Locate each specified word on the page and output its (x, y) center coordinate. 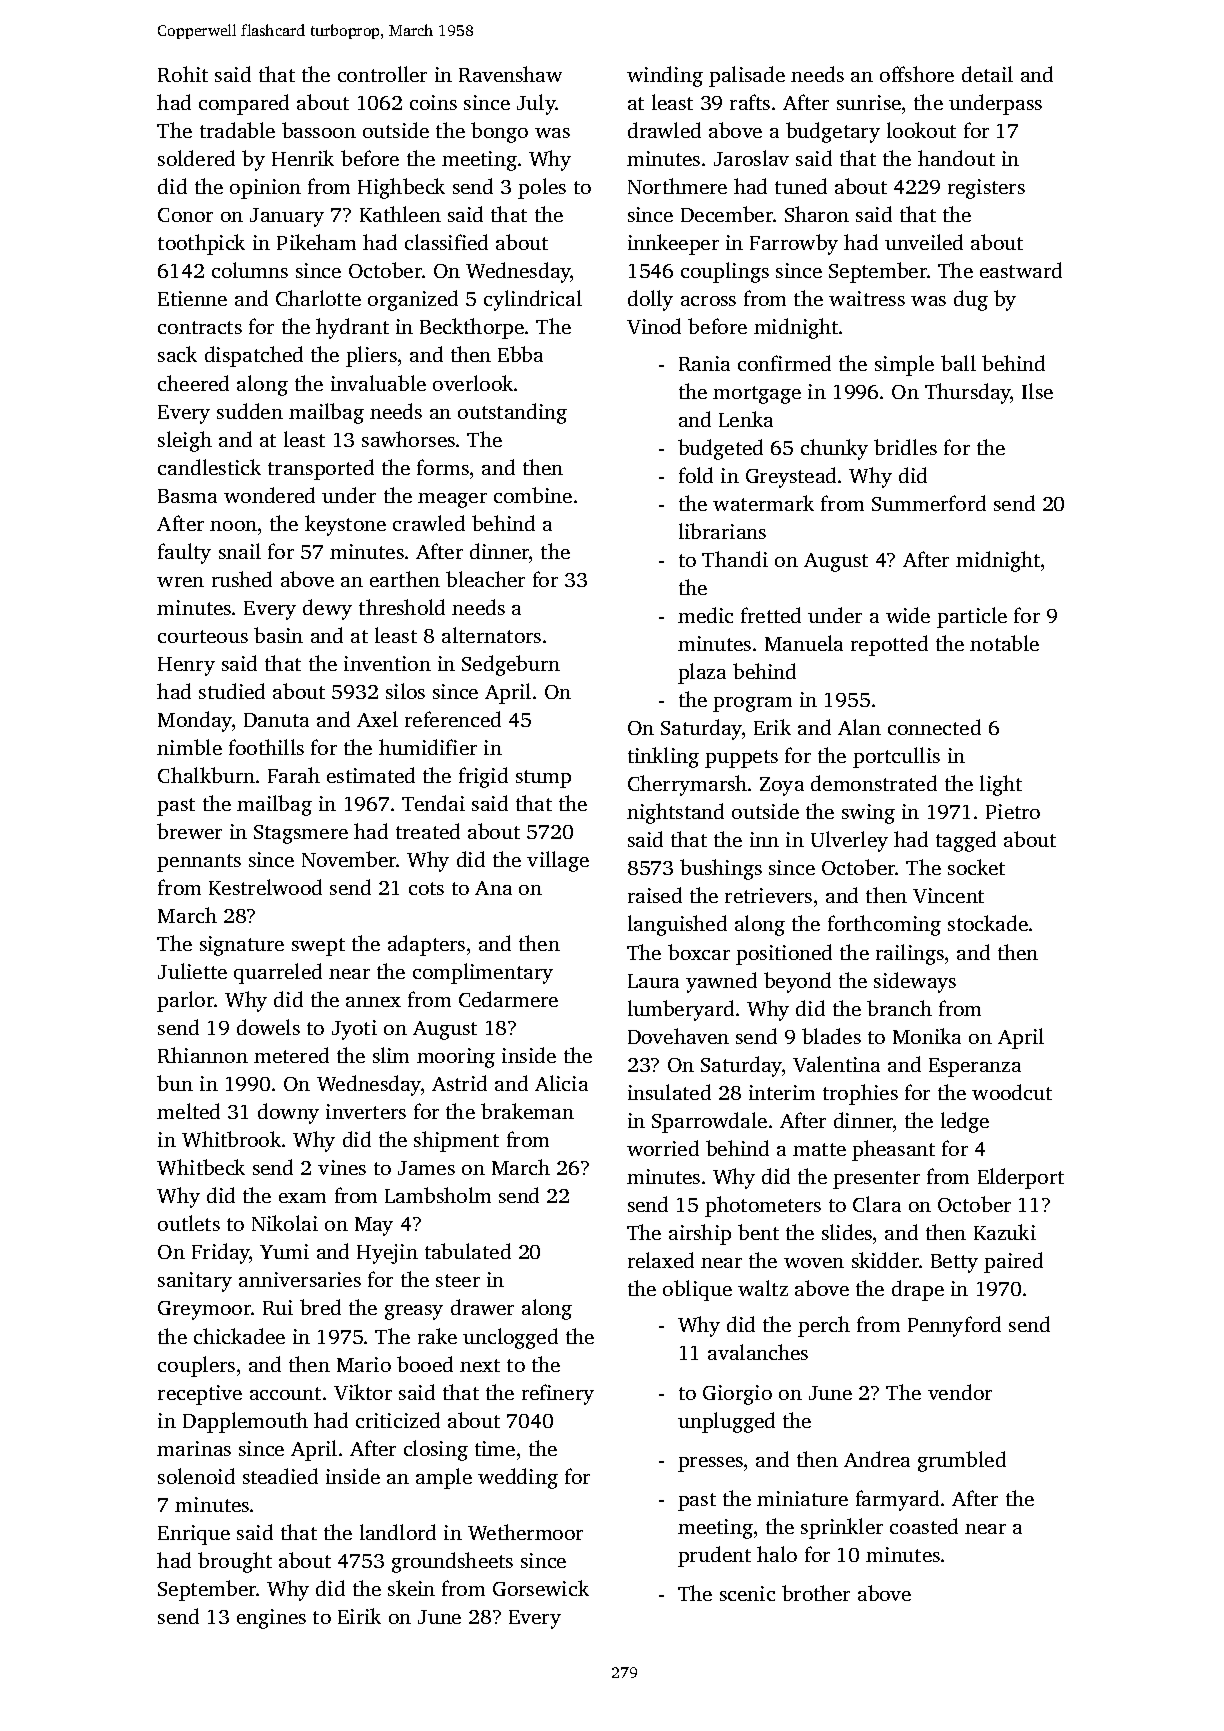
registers (986, 189)
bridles (905, 447)
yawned (721, 982)
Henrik (303, 158)
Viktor (363, 1392)
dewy (327, 609)
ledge (965, 1122)
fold (696, 475)
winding (665, 76)
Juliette (192, 971)
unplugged (726, 1422)
